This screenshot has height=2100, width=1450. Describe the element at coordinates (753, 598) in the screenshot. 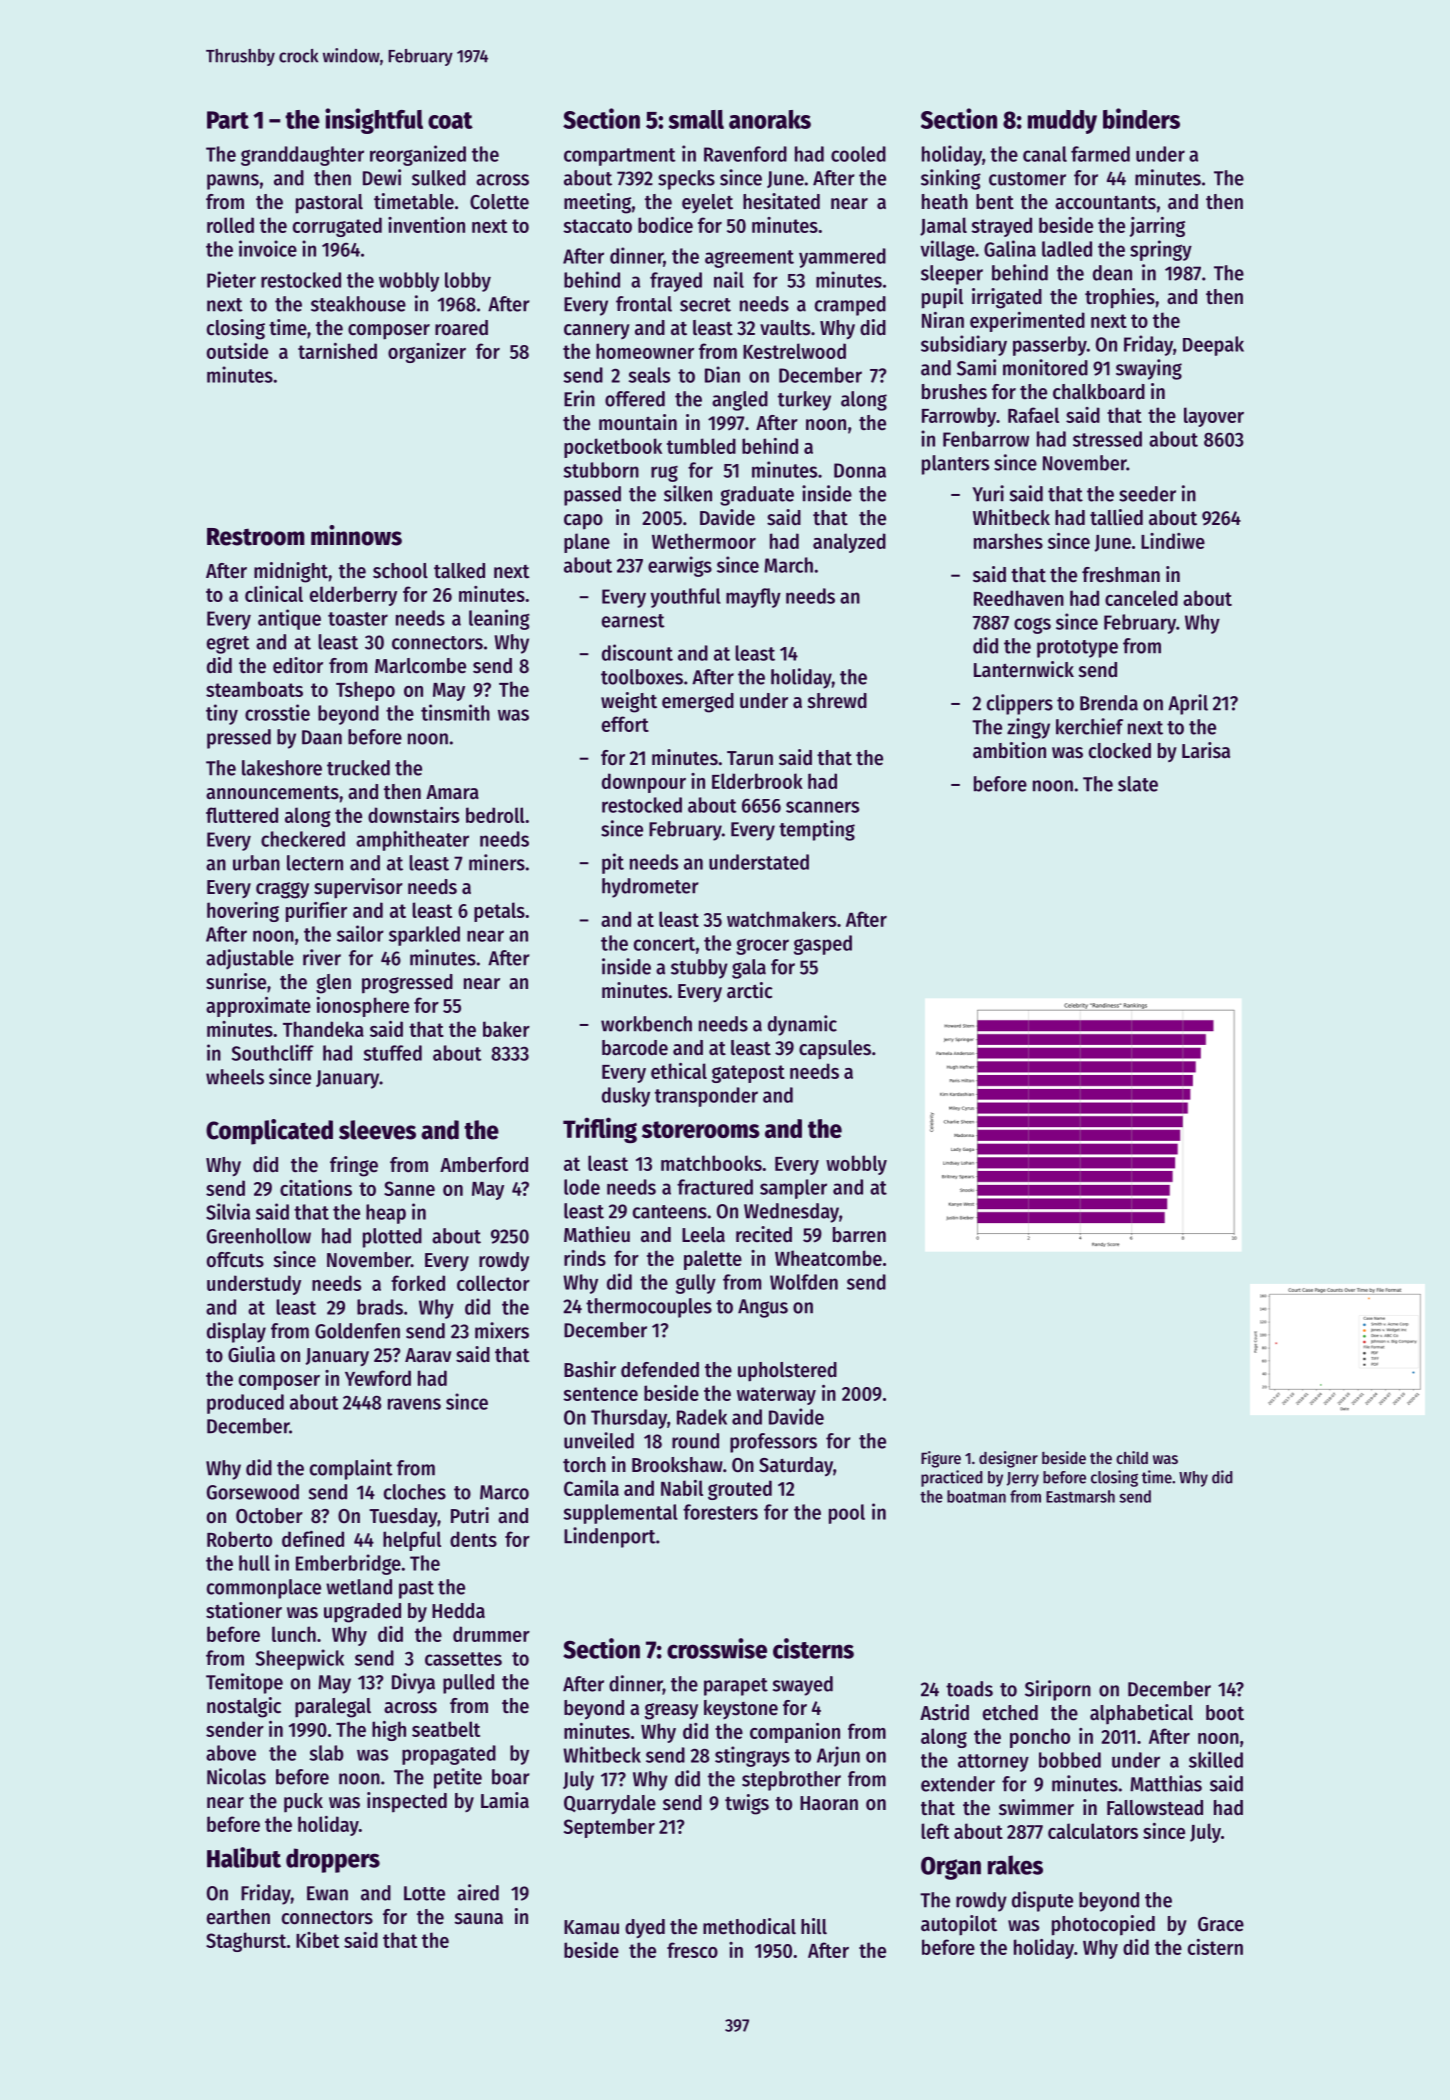

I see `mayfly` at that location.
